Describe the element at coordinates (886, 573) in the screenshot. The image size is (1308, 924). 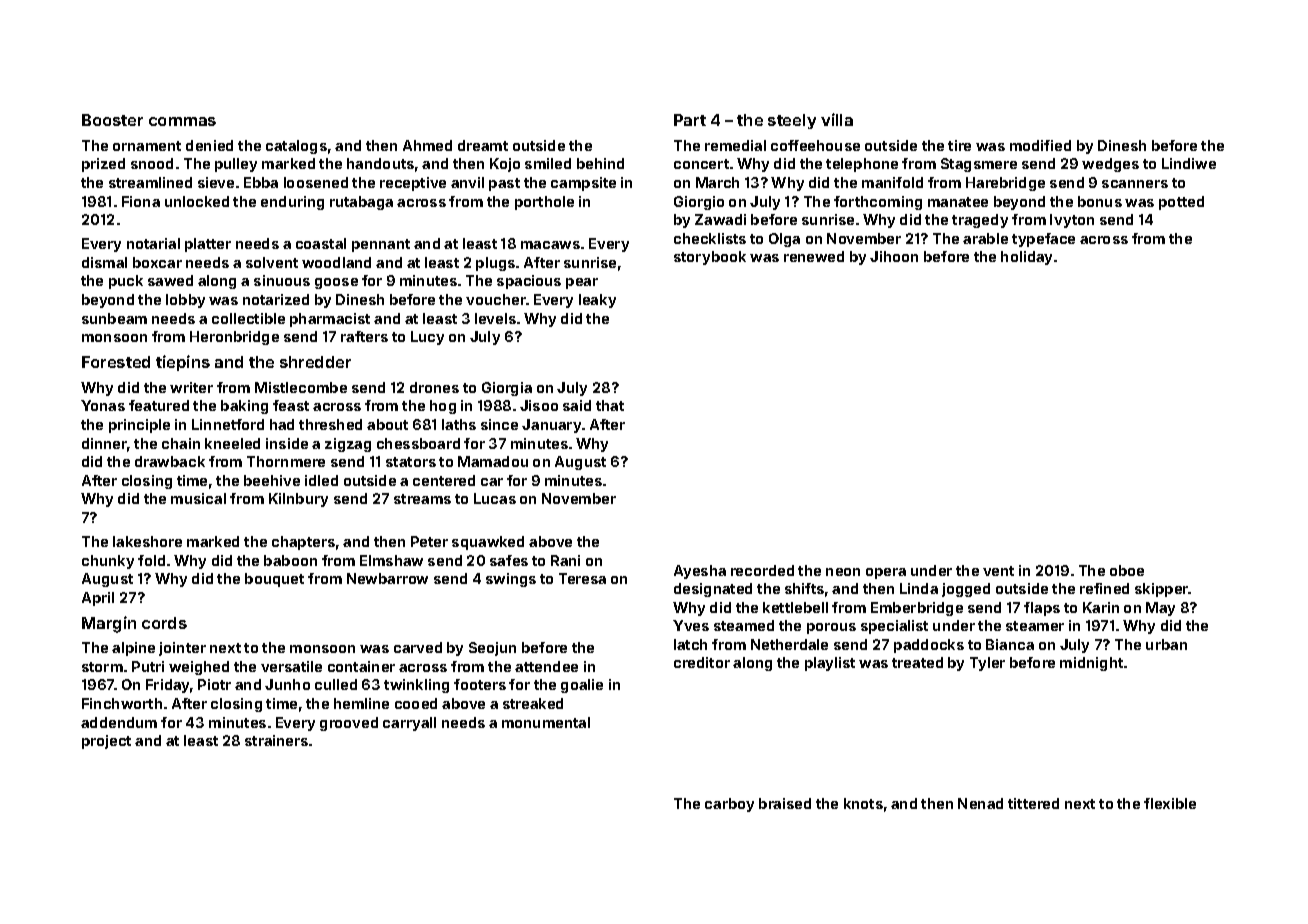
I see `opera` at that location.
